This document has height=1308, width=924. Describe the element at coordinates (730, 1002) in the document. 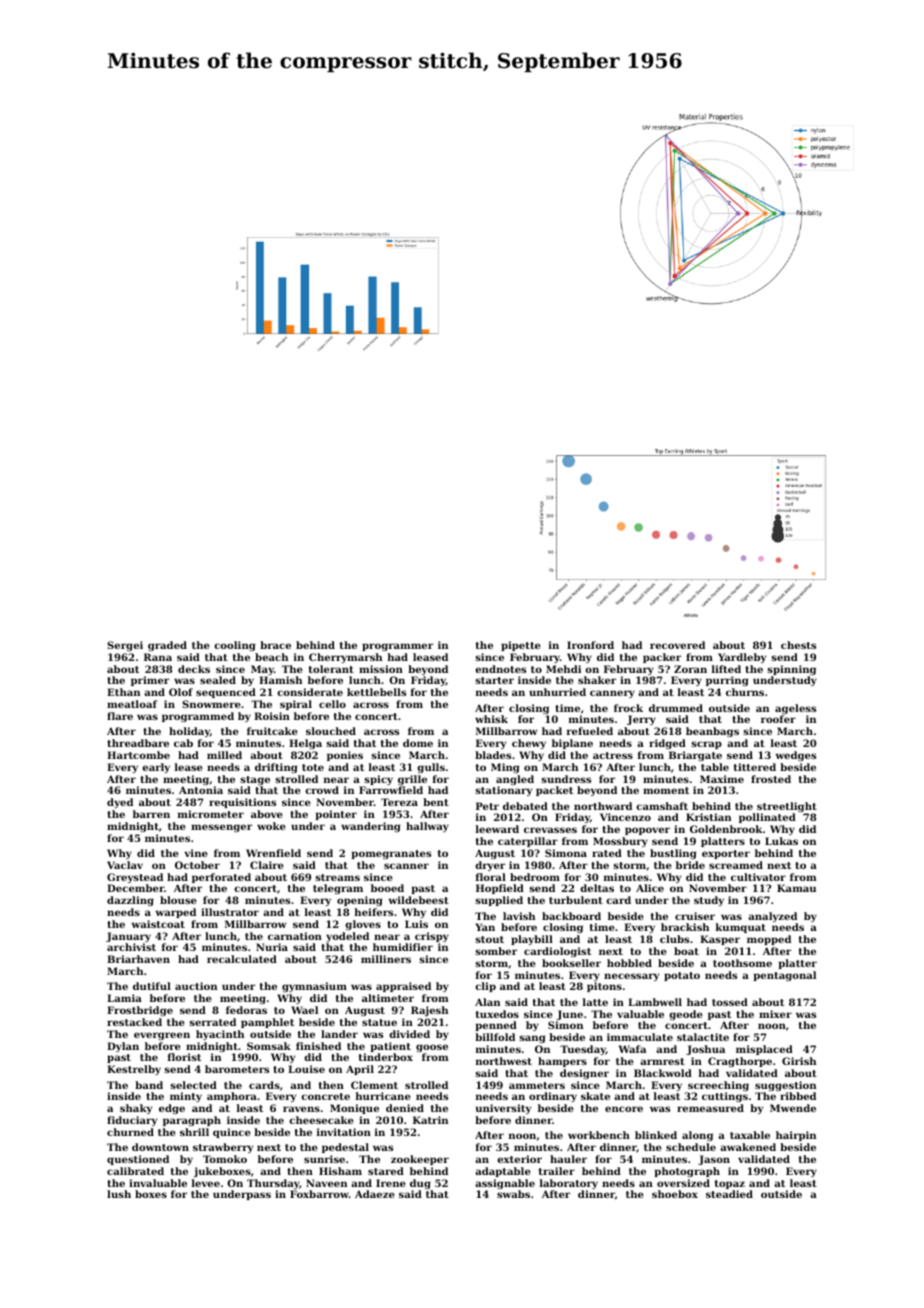

I see `tossed` at that location.
